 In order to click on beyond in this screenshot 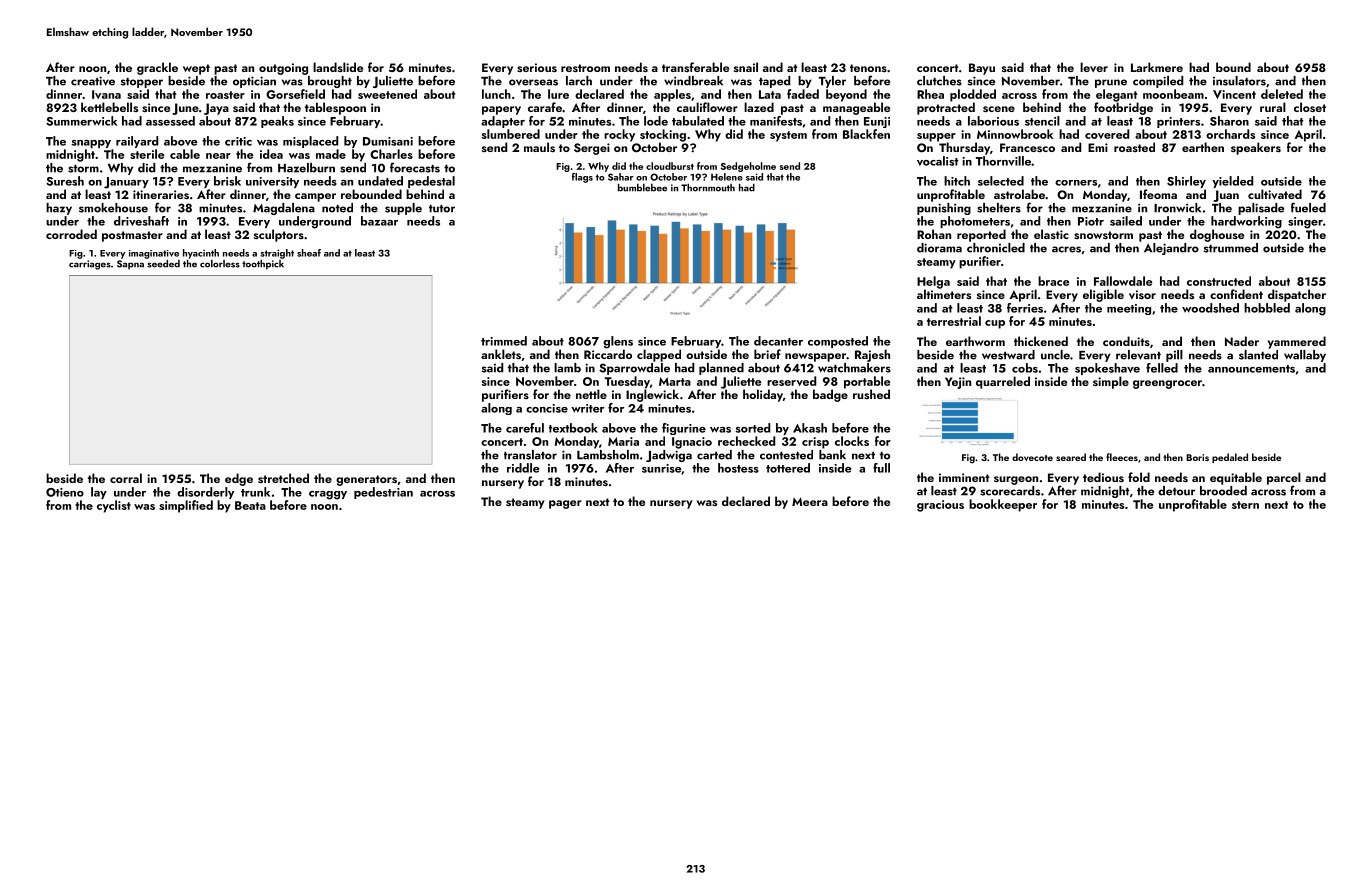, I will do `click(846, 95)`.
